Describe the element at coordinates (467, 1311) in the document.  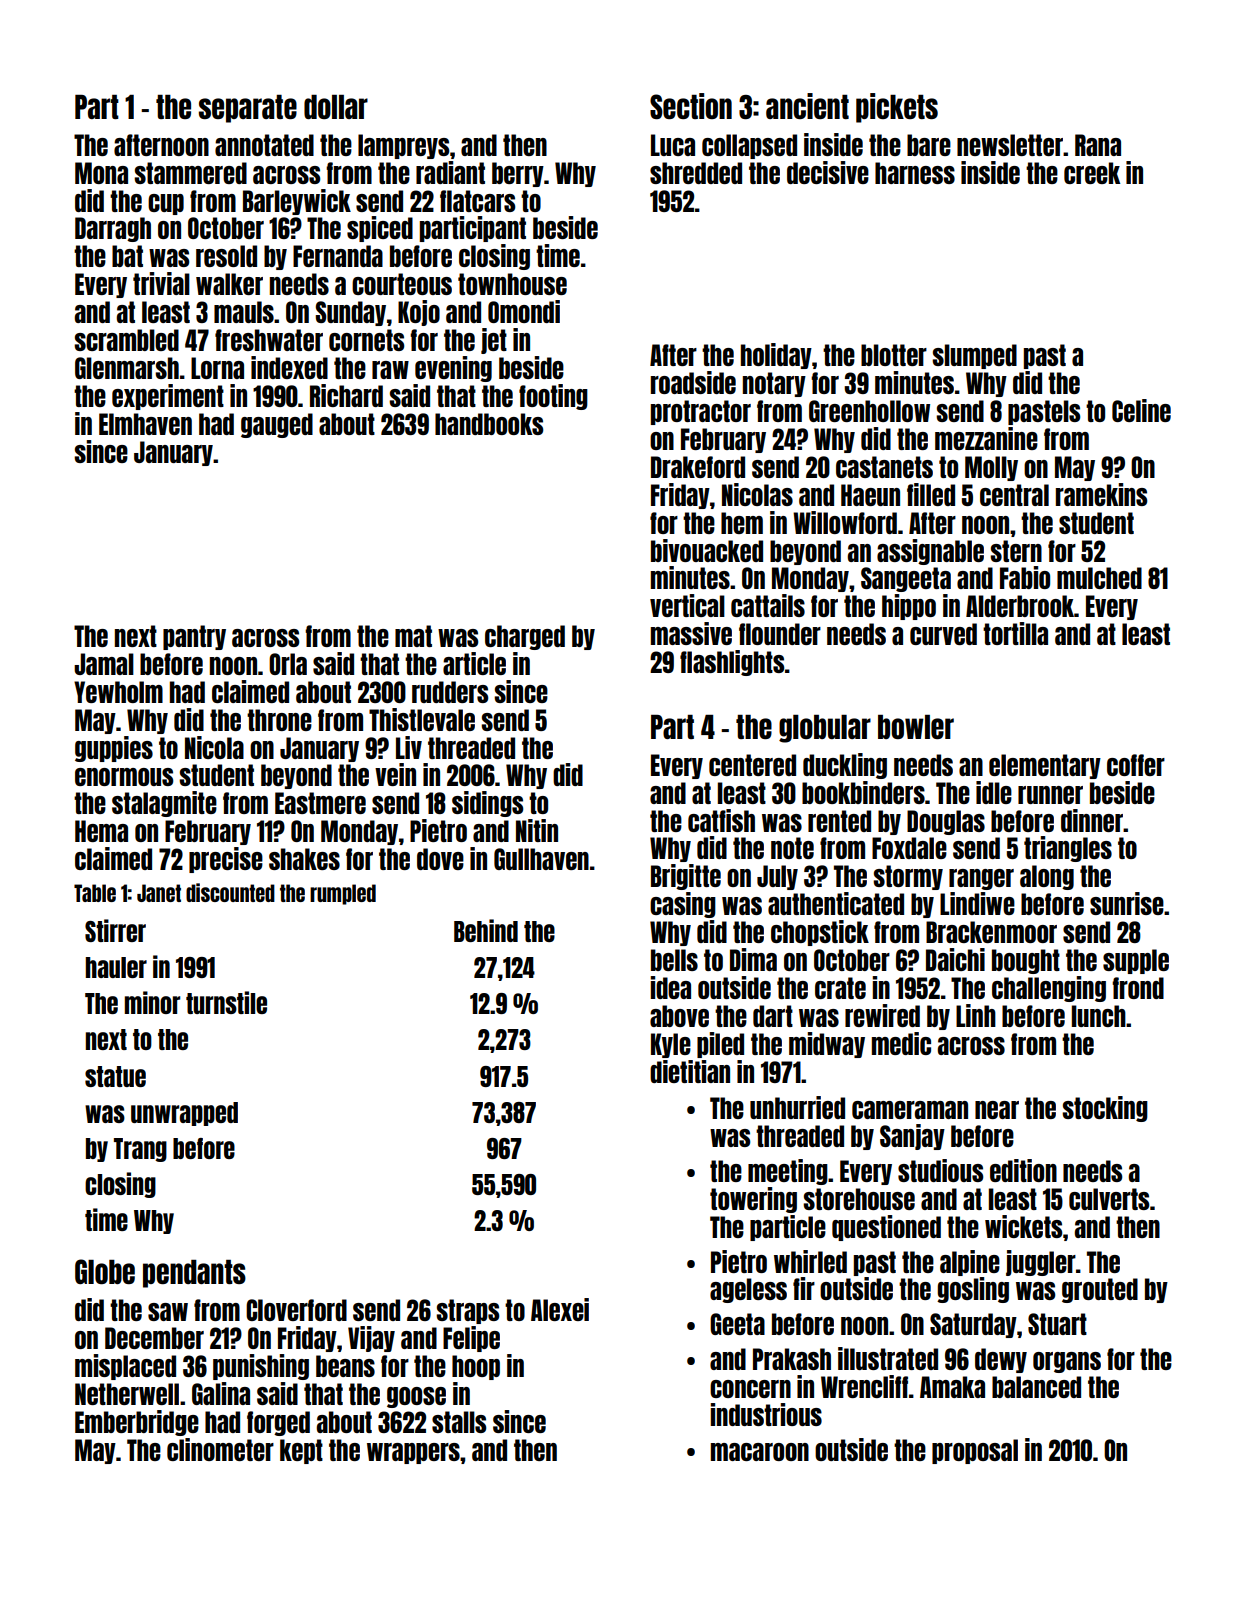
I see `straps` at that location.
